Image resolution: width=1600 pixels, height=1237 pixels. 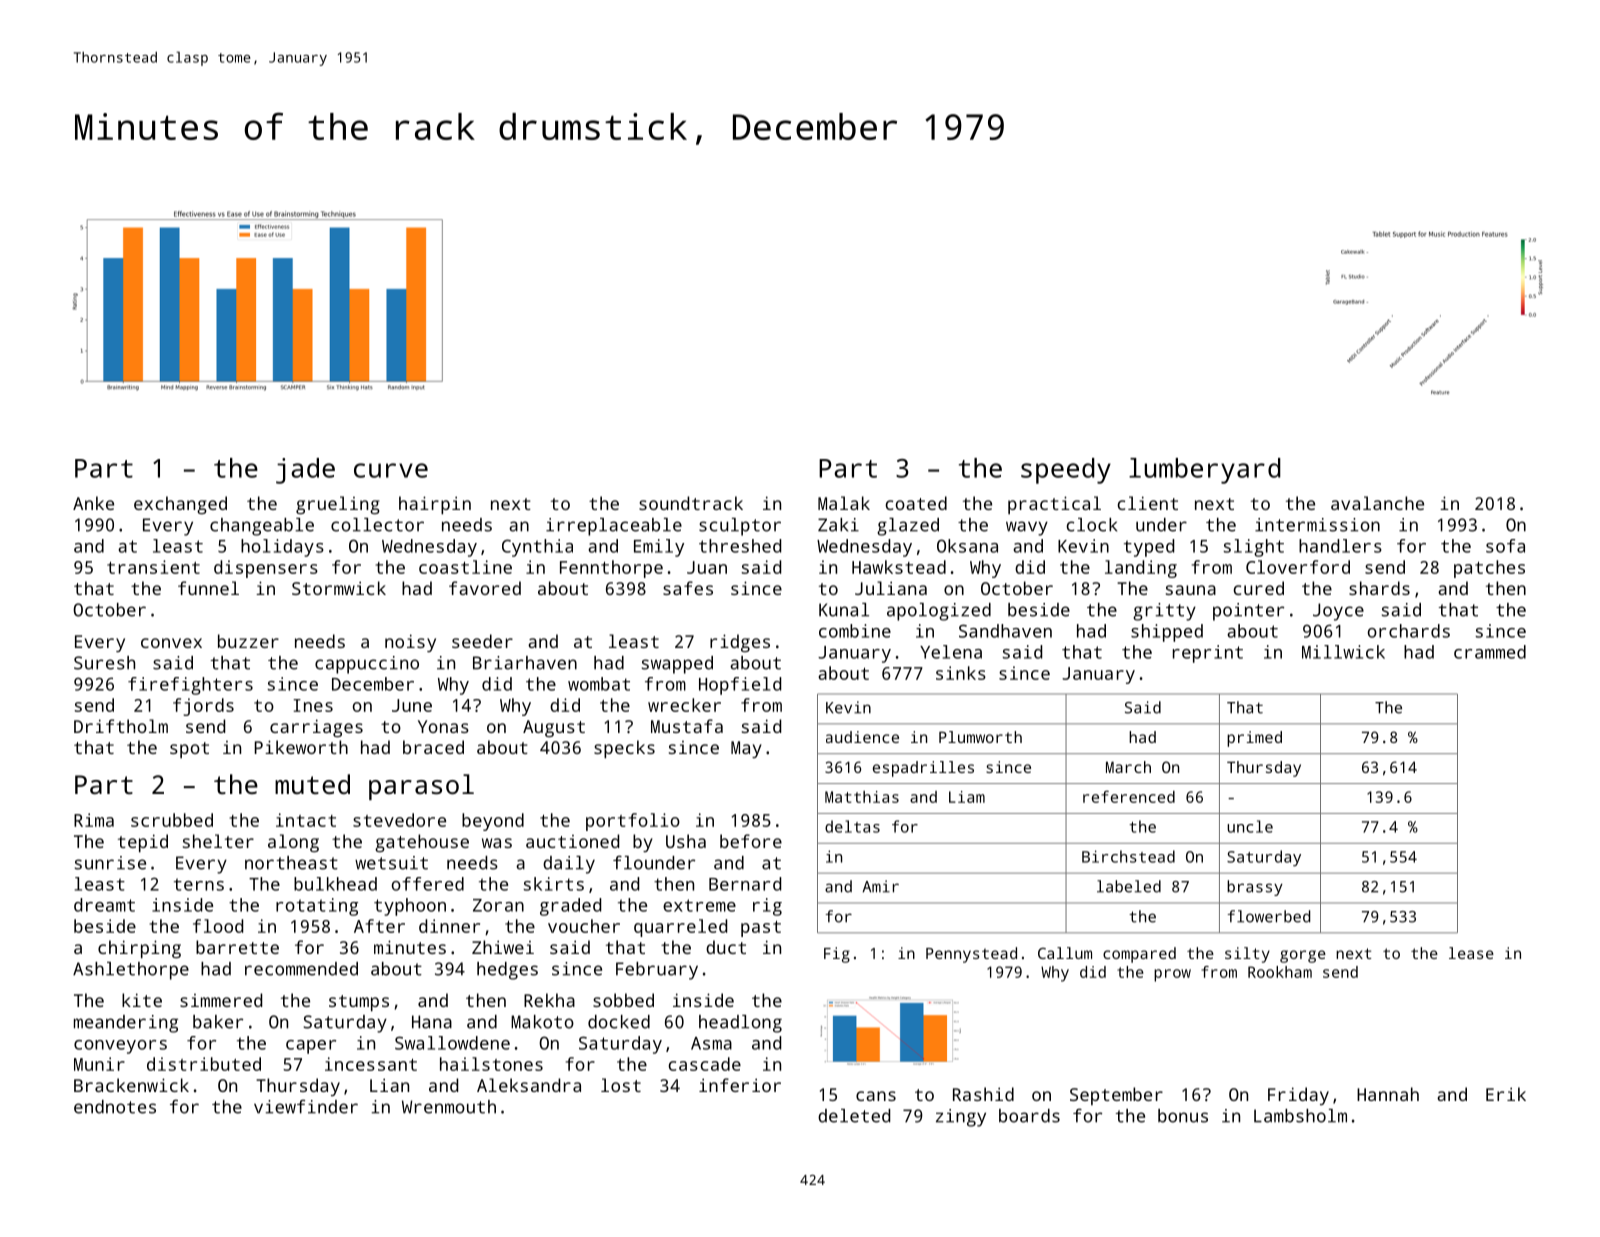 What do you see at coordinates (305, 471) in the document?
I see `jade` at bounding box center [305, 471].
